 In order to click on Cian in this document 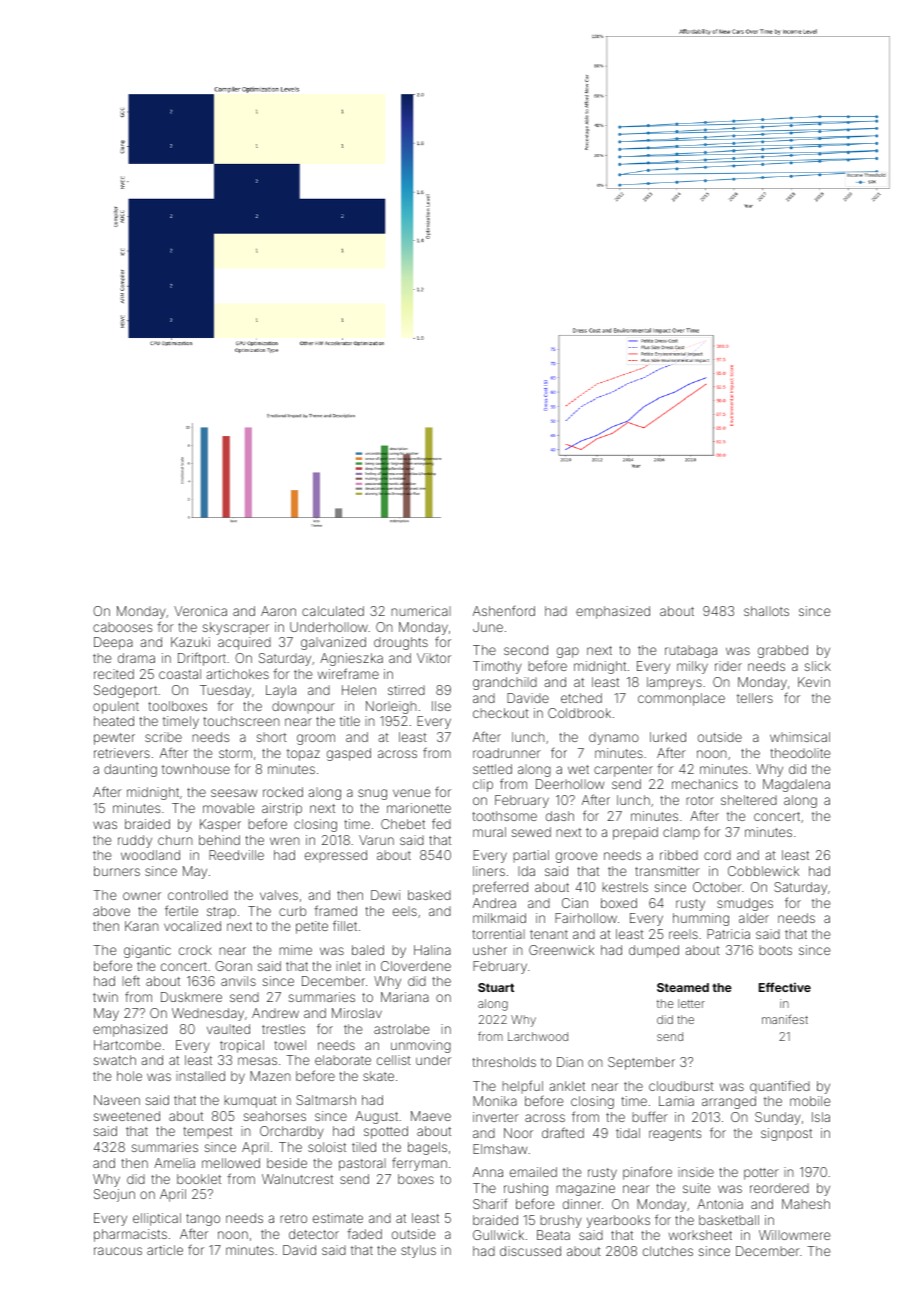, I will do `click(575, 903)`.
